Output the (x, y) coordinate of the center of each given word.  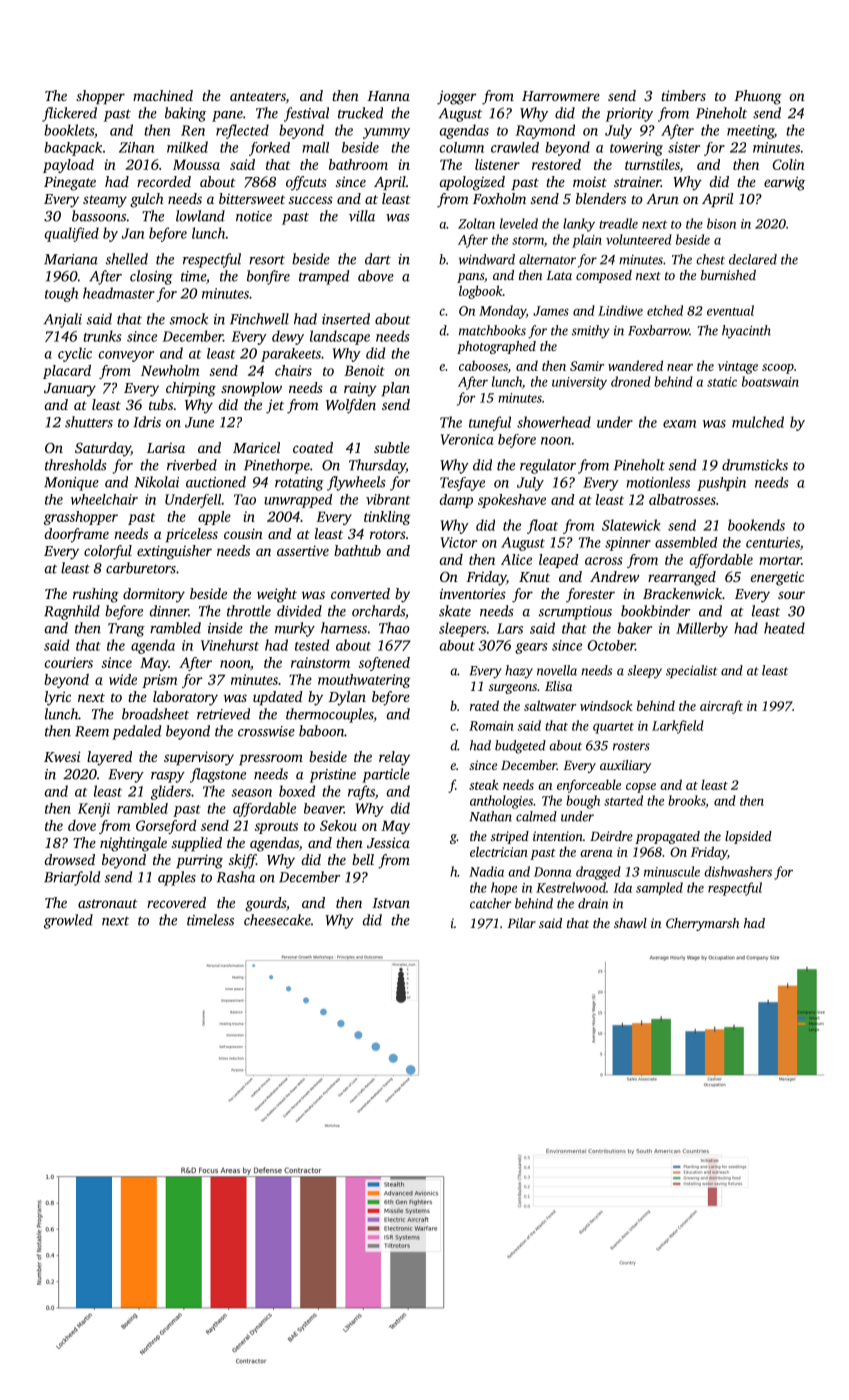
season (251, 793)
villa (362, 216)
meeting (750, 132)
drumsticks (755, 465)
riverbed (192, 465)
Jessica (388, 842)
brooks (687, 801)
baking (185, 114)
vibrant (388, 499)
